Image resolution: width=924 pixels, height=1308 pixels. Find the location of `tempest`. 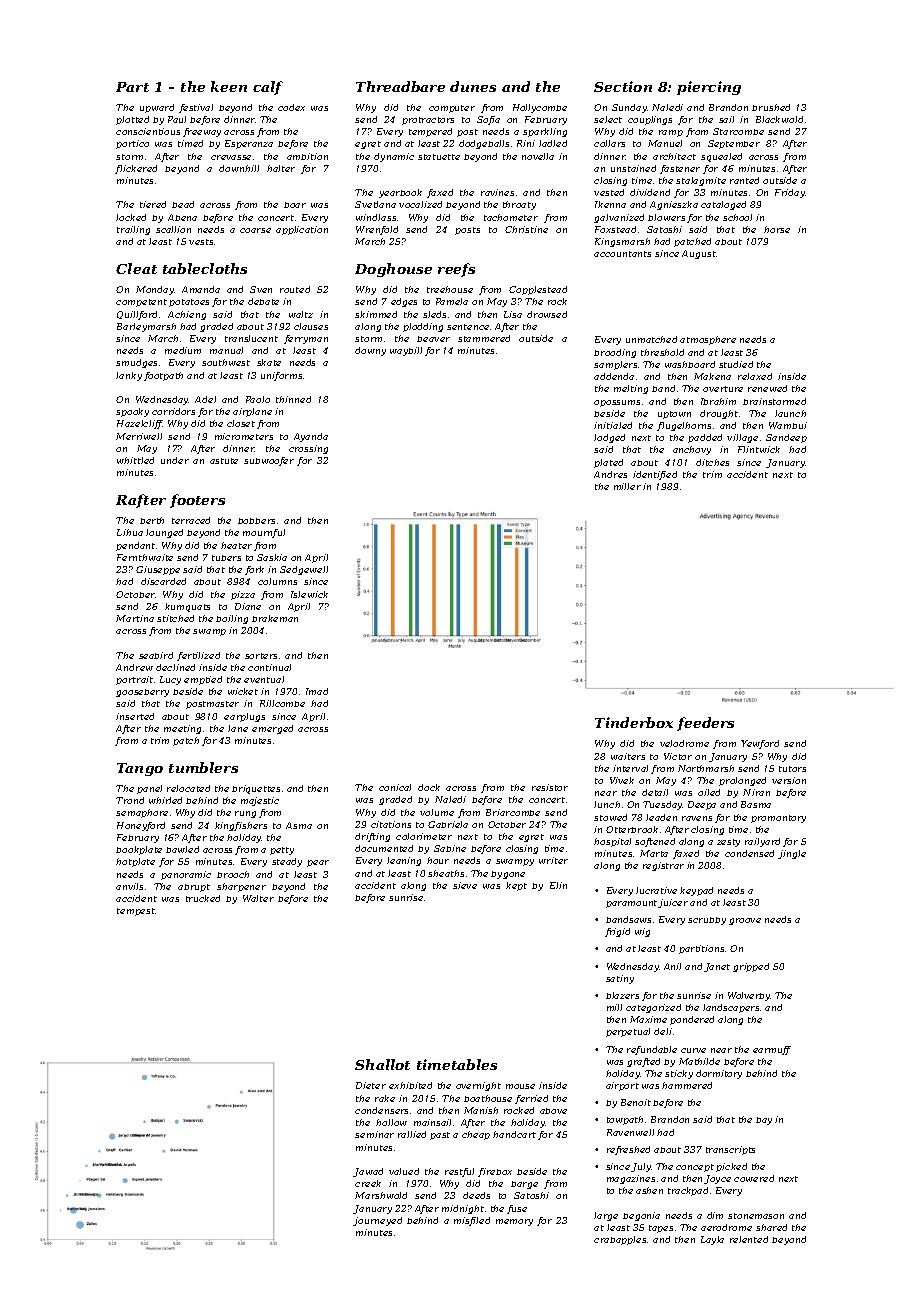

tempest is located at coordinates (136, 912).
